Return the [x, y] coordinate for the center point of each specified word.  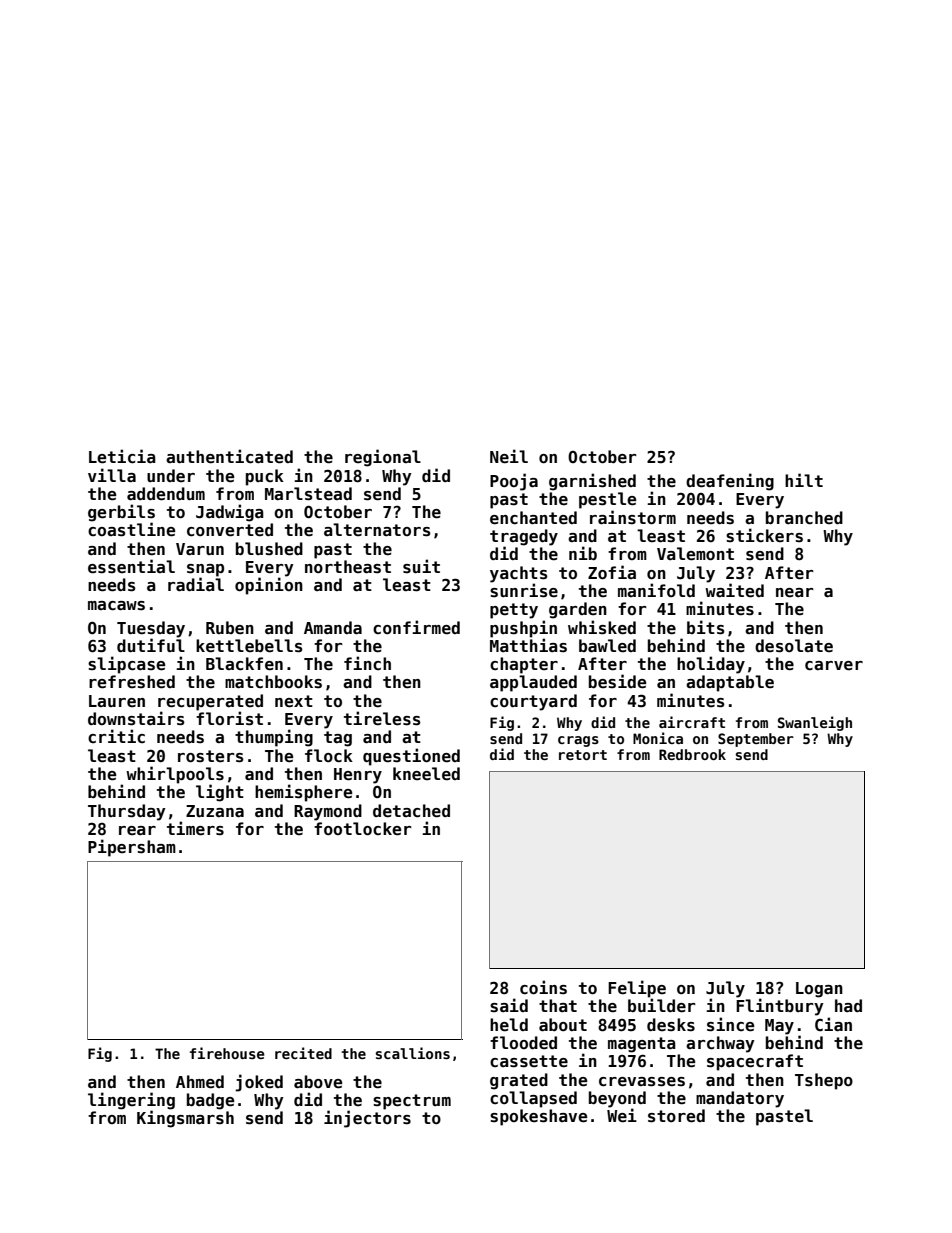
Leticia [122, 456]
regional [383, 458]
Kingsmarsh [185, 1119]
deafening [730, 482]
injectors [367, 1119]
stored [676, 1116]
